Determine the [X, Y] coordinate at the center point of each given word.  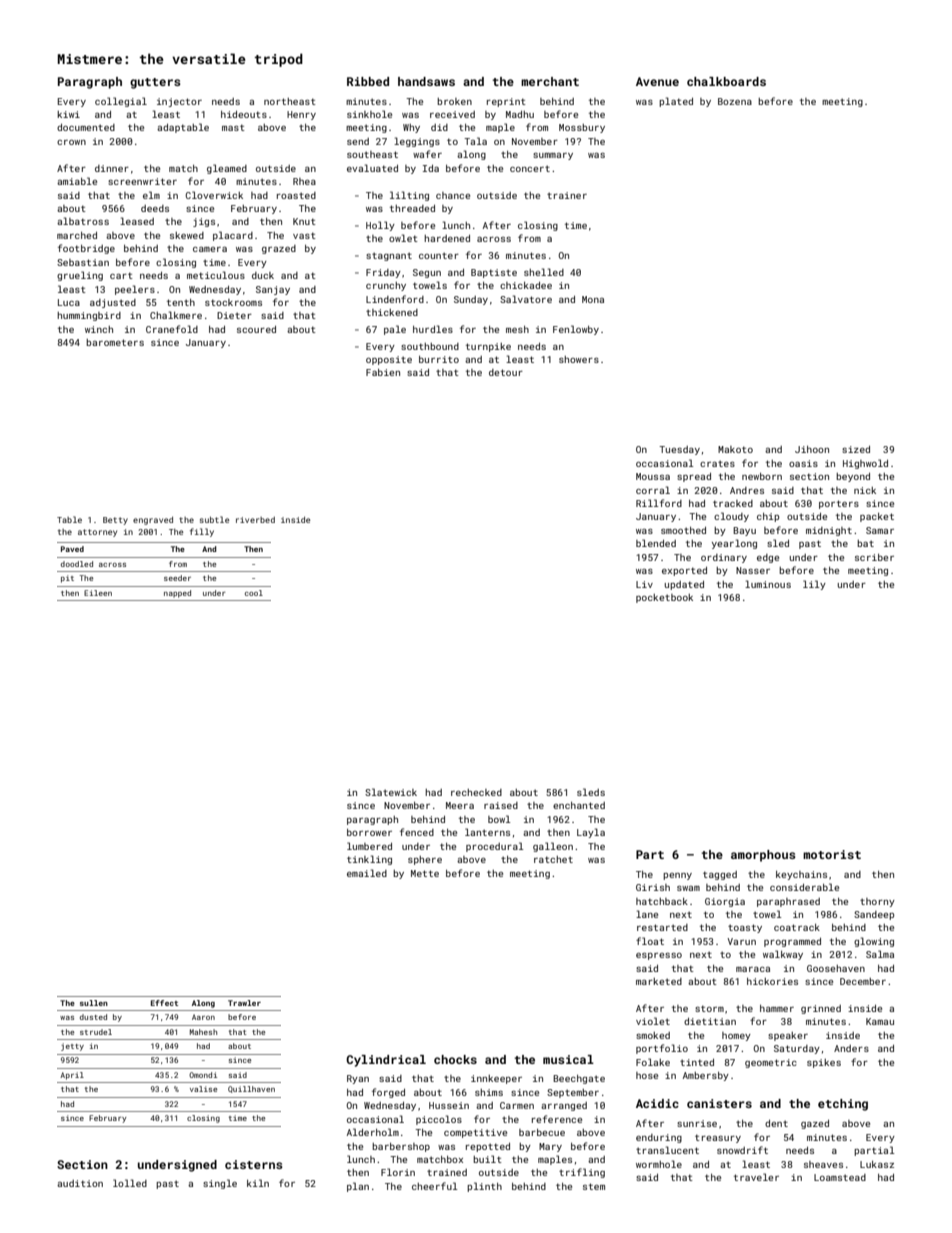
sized [856, 449]
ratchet [553, 859]
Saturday [797, 1049]
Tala [475, 141]
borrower [369, 832]
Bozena [735, 101]
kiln [258, 1183]
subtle [215, 519]
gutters [155, 83]
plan [358, 1187]
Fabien [383, 372]
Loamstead [840, 1177]
